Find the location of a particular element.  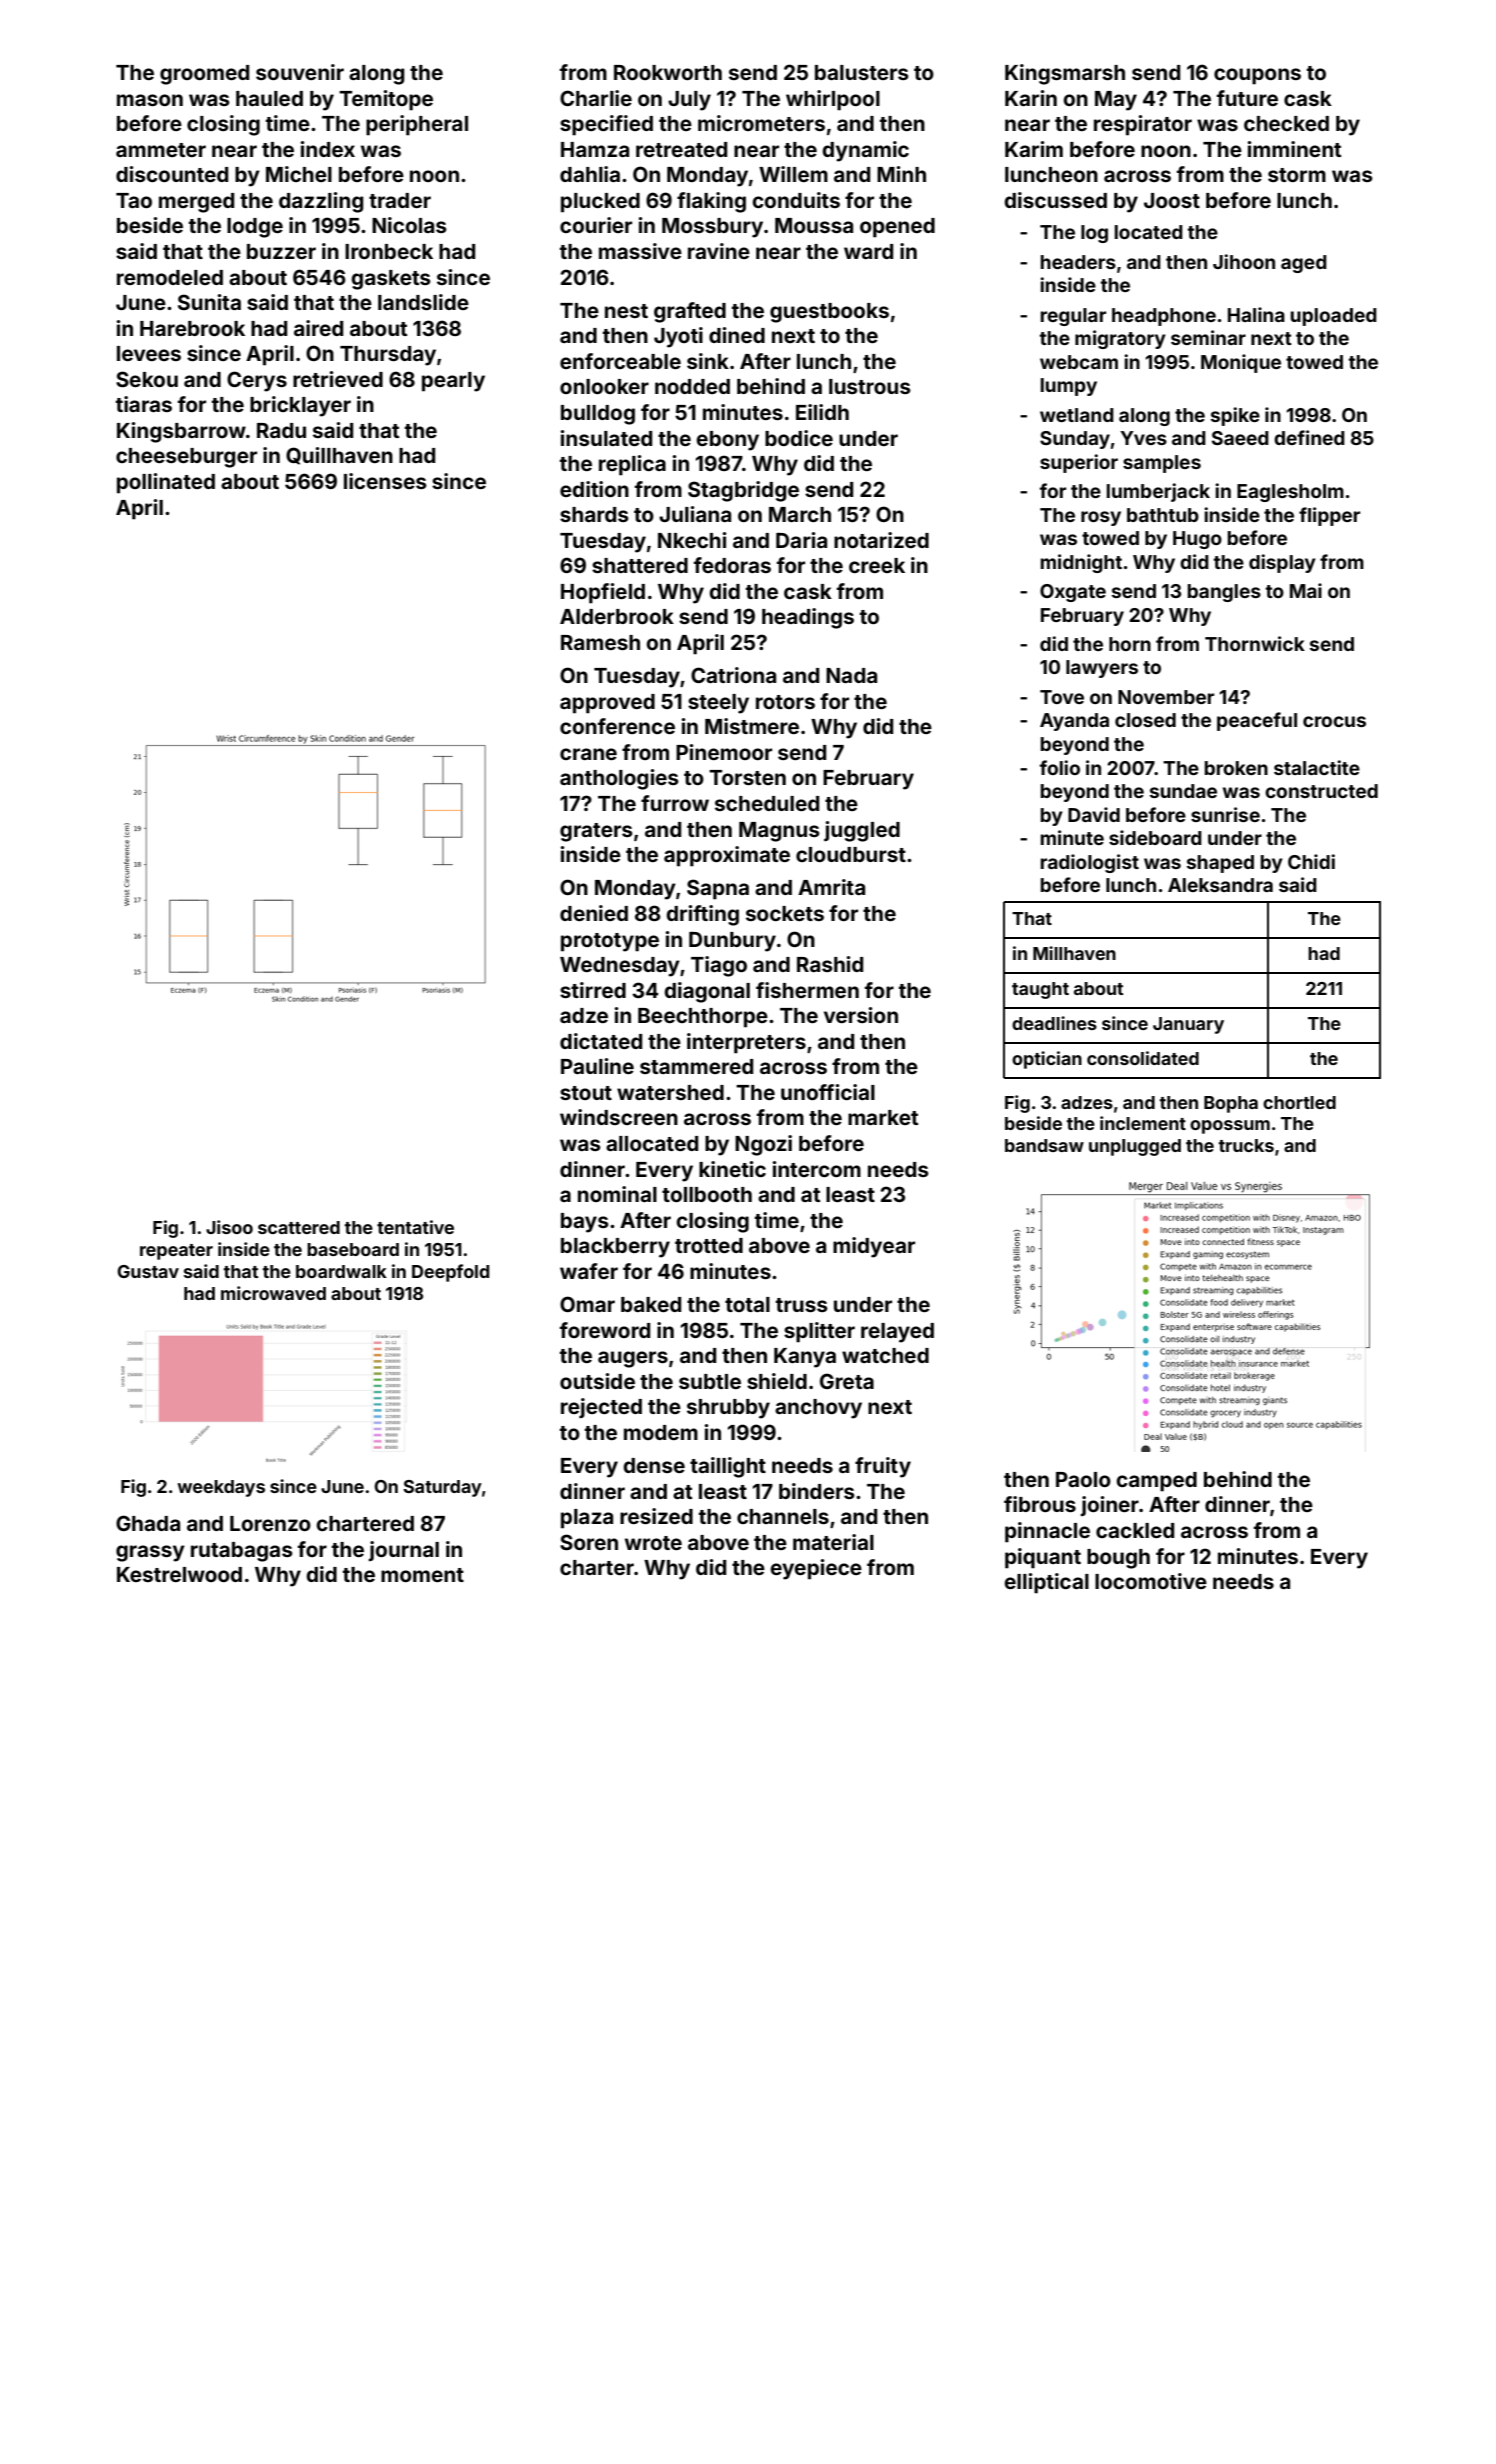

crane is located at coordinates (588, 754).
